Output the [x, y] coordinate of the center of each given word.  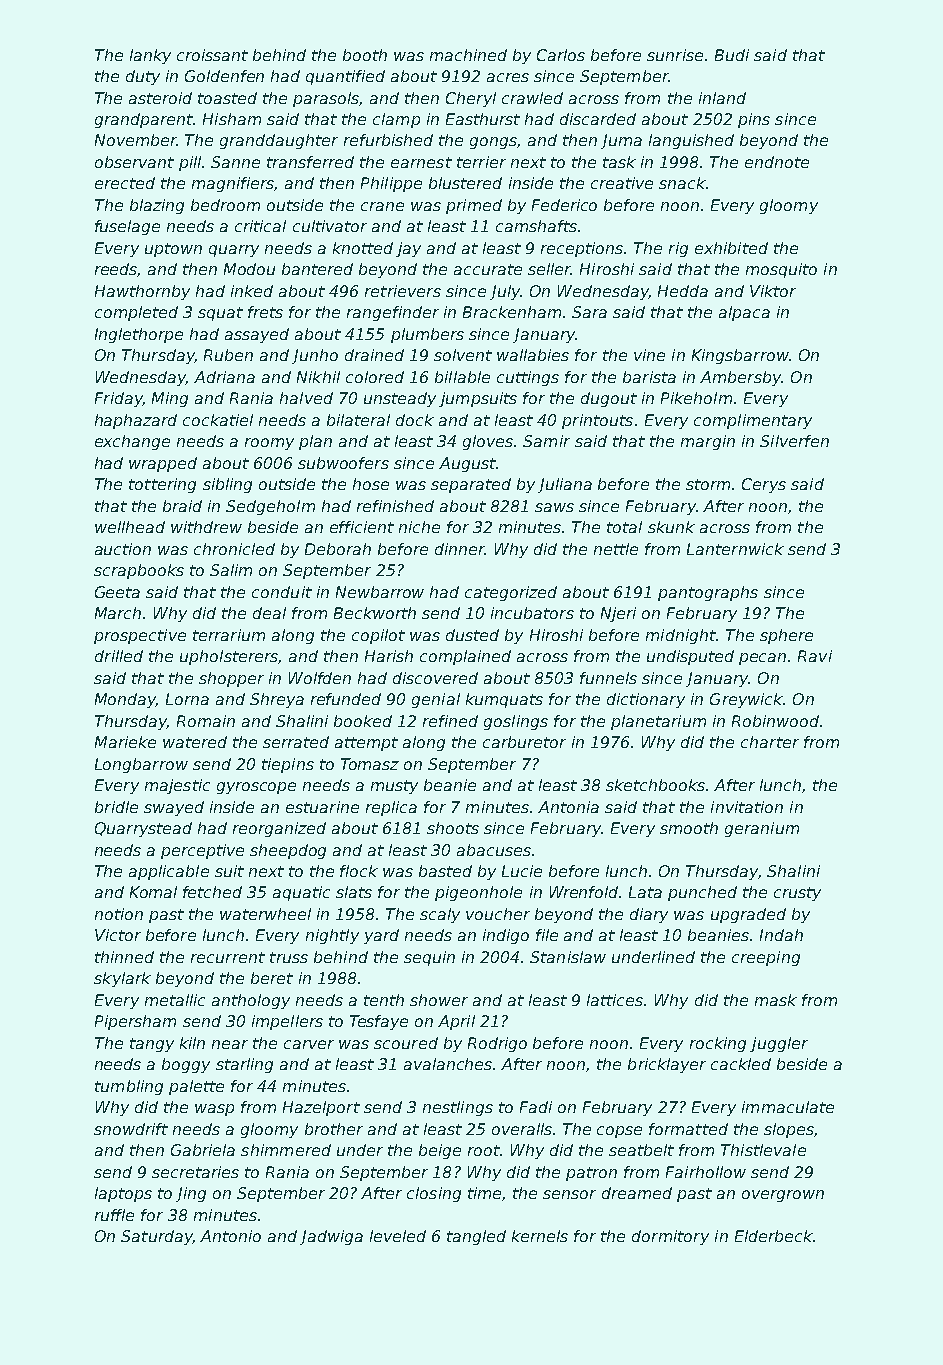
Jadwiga [331, 1237]
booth [365, 55]
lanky [150, 56]
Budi [732, 55]
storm [708, 484]
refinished [395, 506]
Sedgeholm [270, 507]
